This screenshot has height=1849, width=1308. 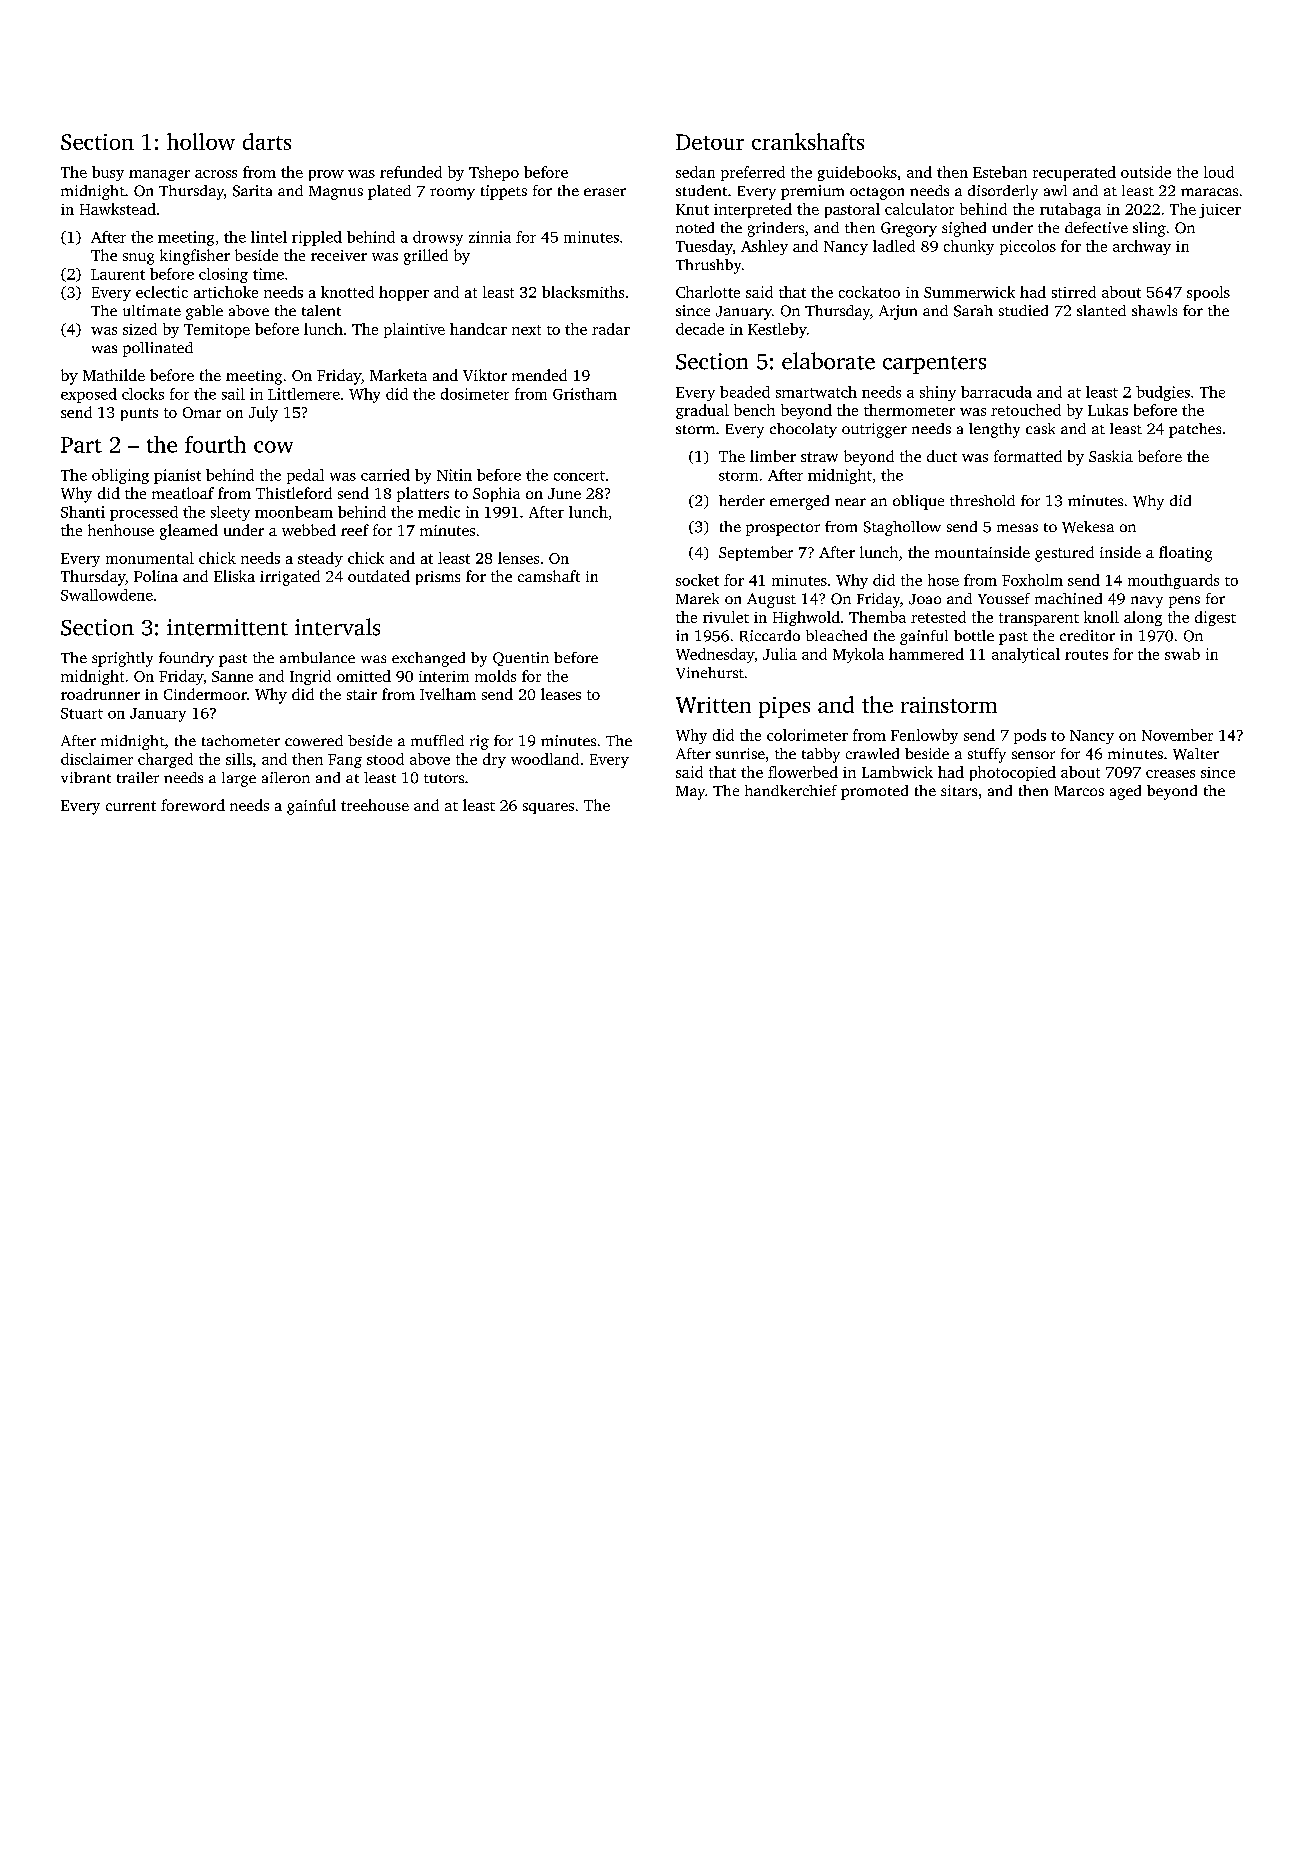 What do you see at coordinates (454, 475) in the screenshot?
I see `Nitin` at bounding box center [454, 475].
